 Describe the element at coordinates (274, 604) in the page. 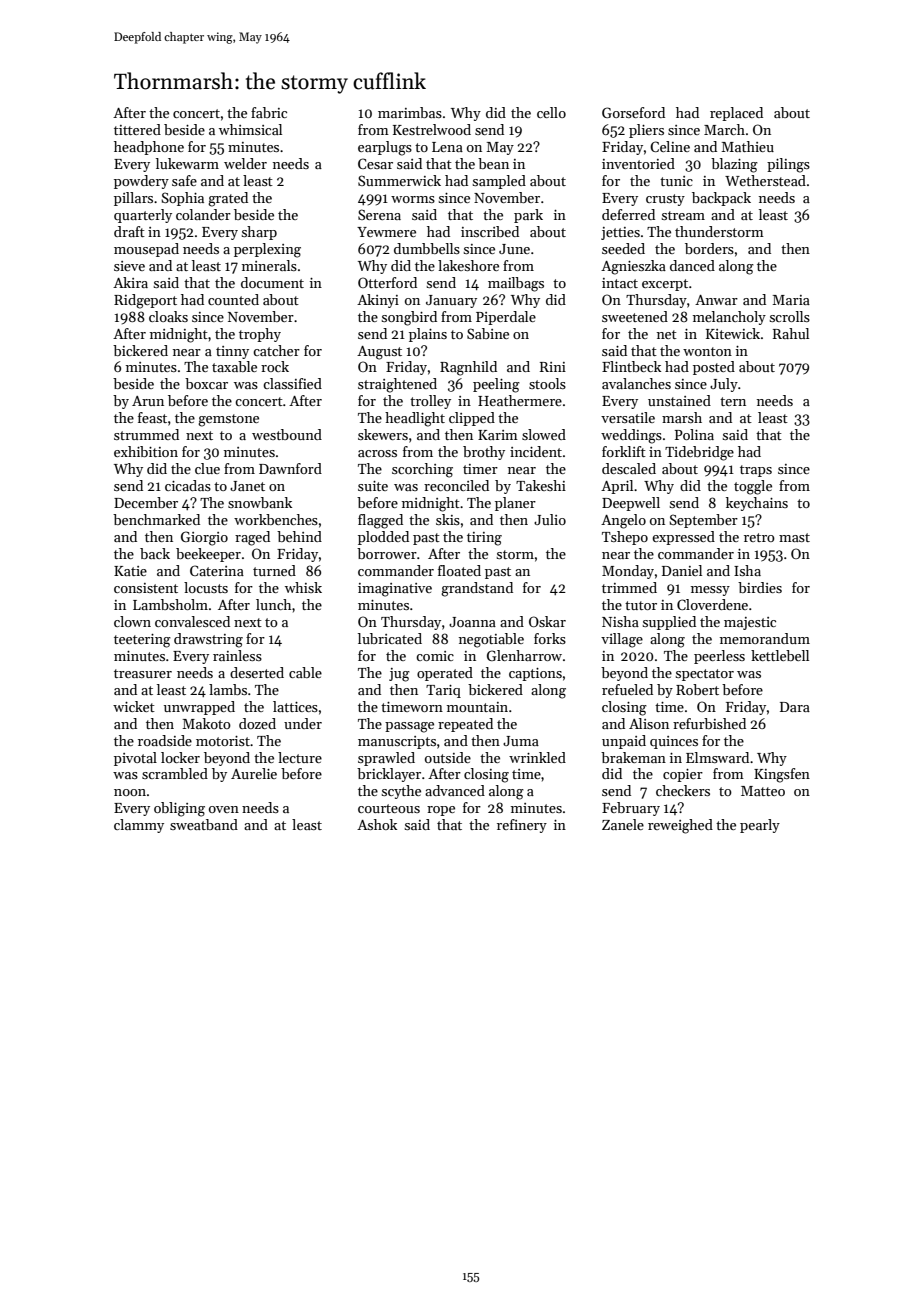

I see `lunch` at that location.
